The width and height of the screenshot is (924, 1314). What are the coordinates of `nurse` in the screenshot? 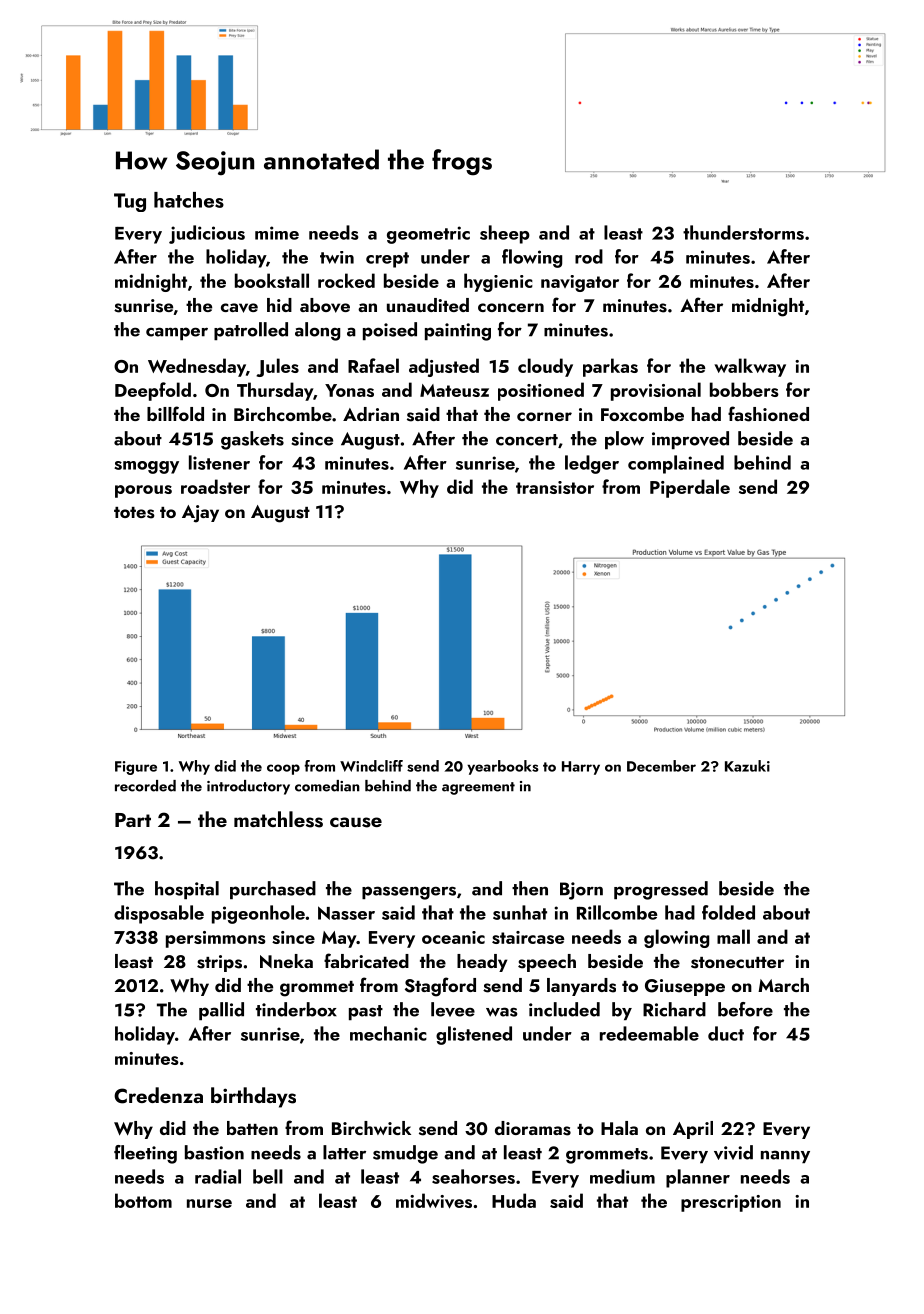 It's located at (209, 1203).
